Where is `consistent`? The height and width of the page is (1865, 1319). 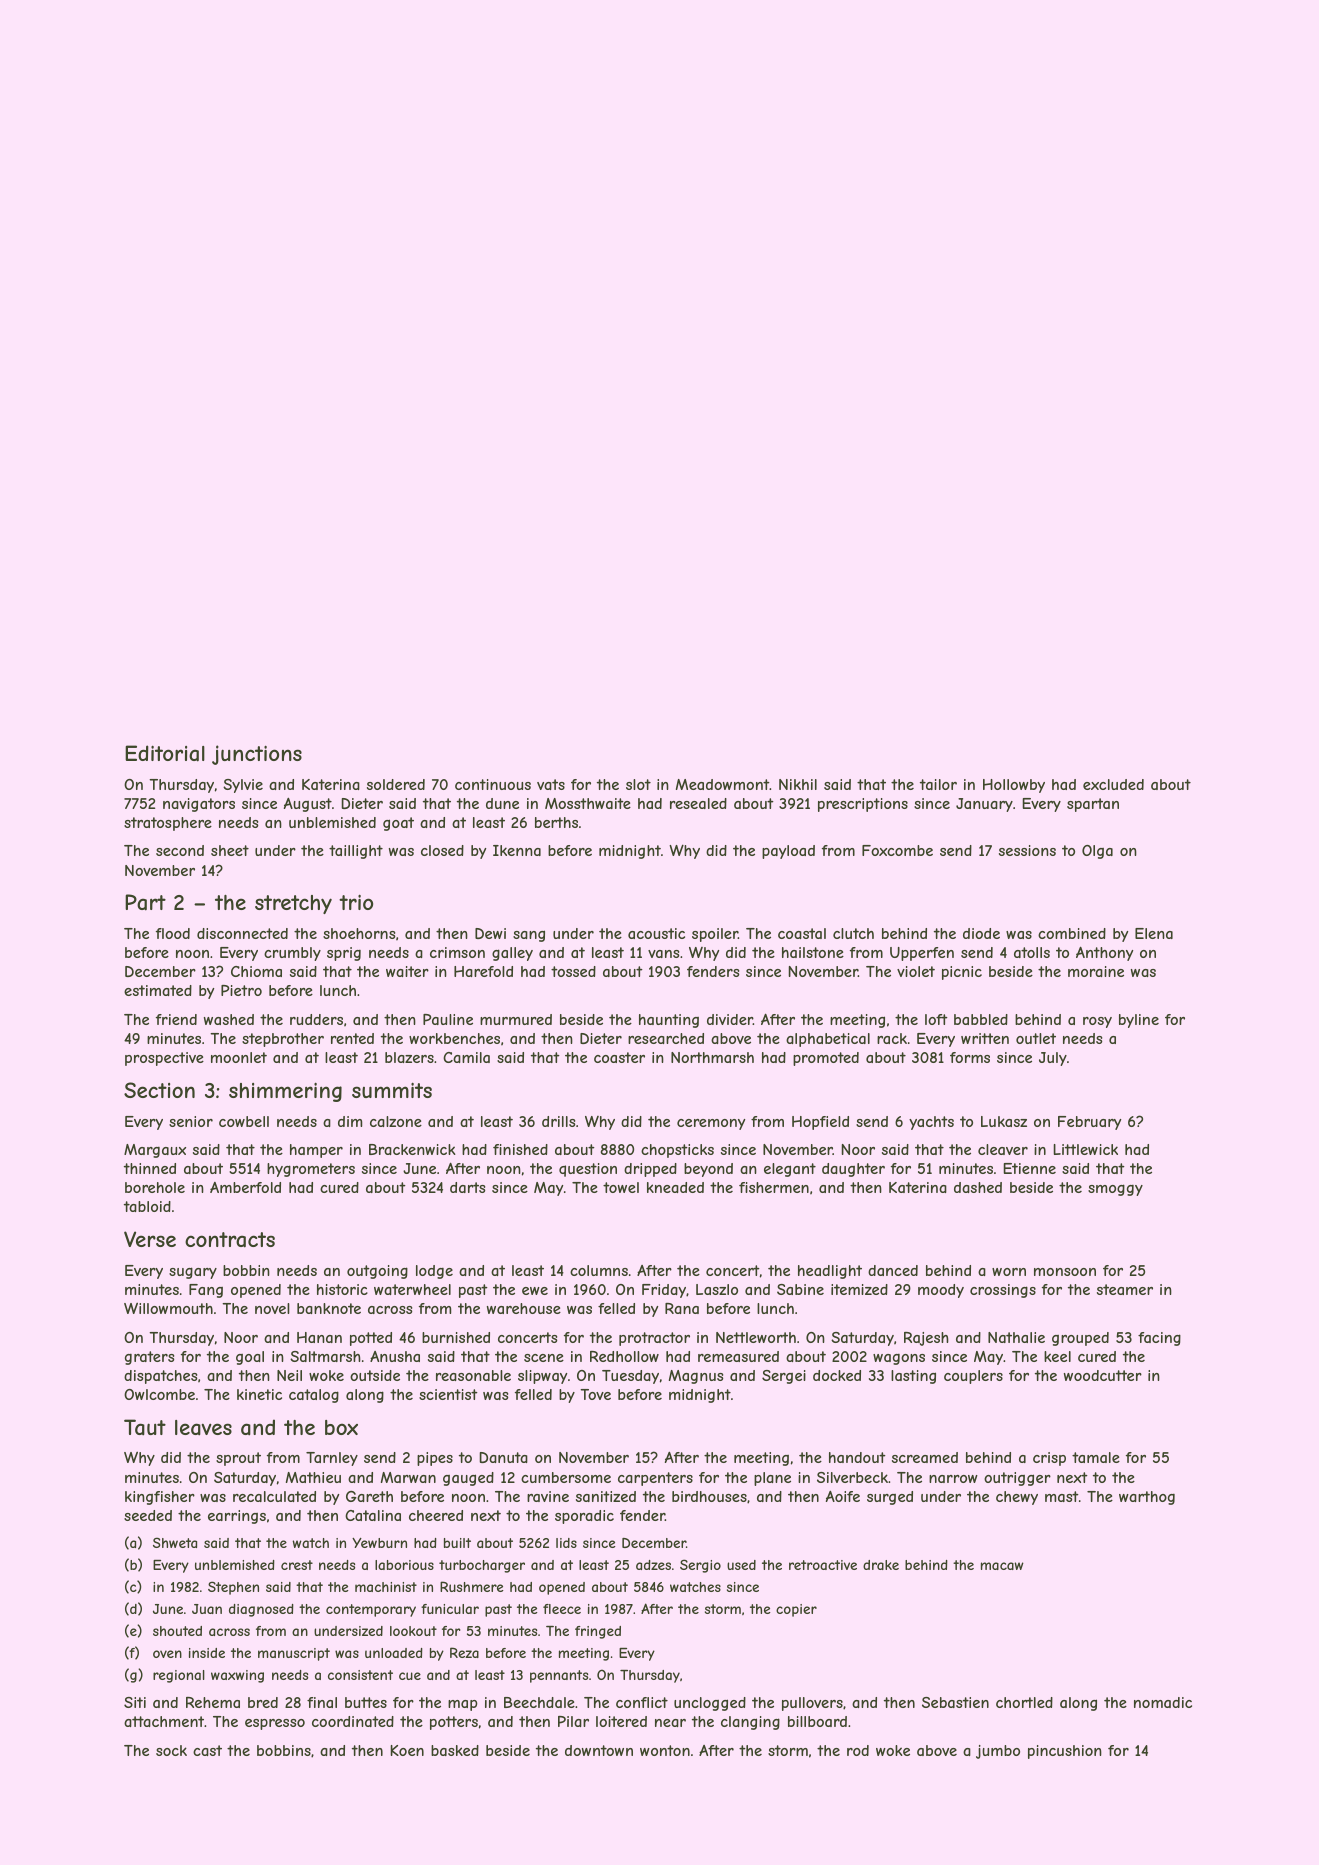 consistent is located at coordinates (360, 1675).
